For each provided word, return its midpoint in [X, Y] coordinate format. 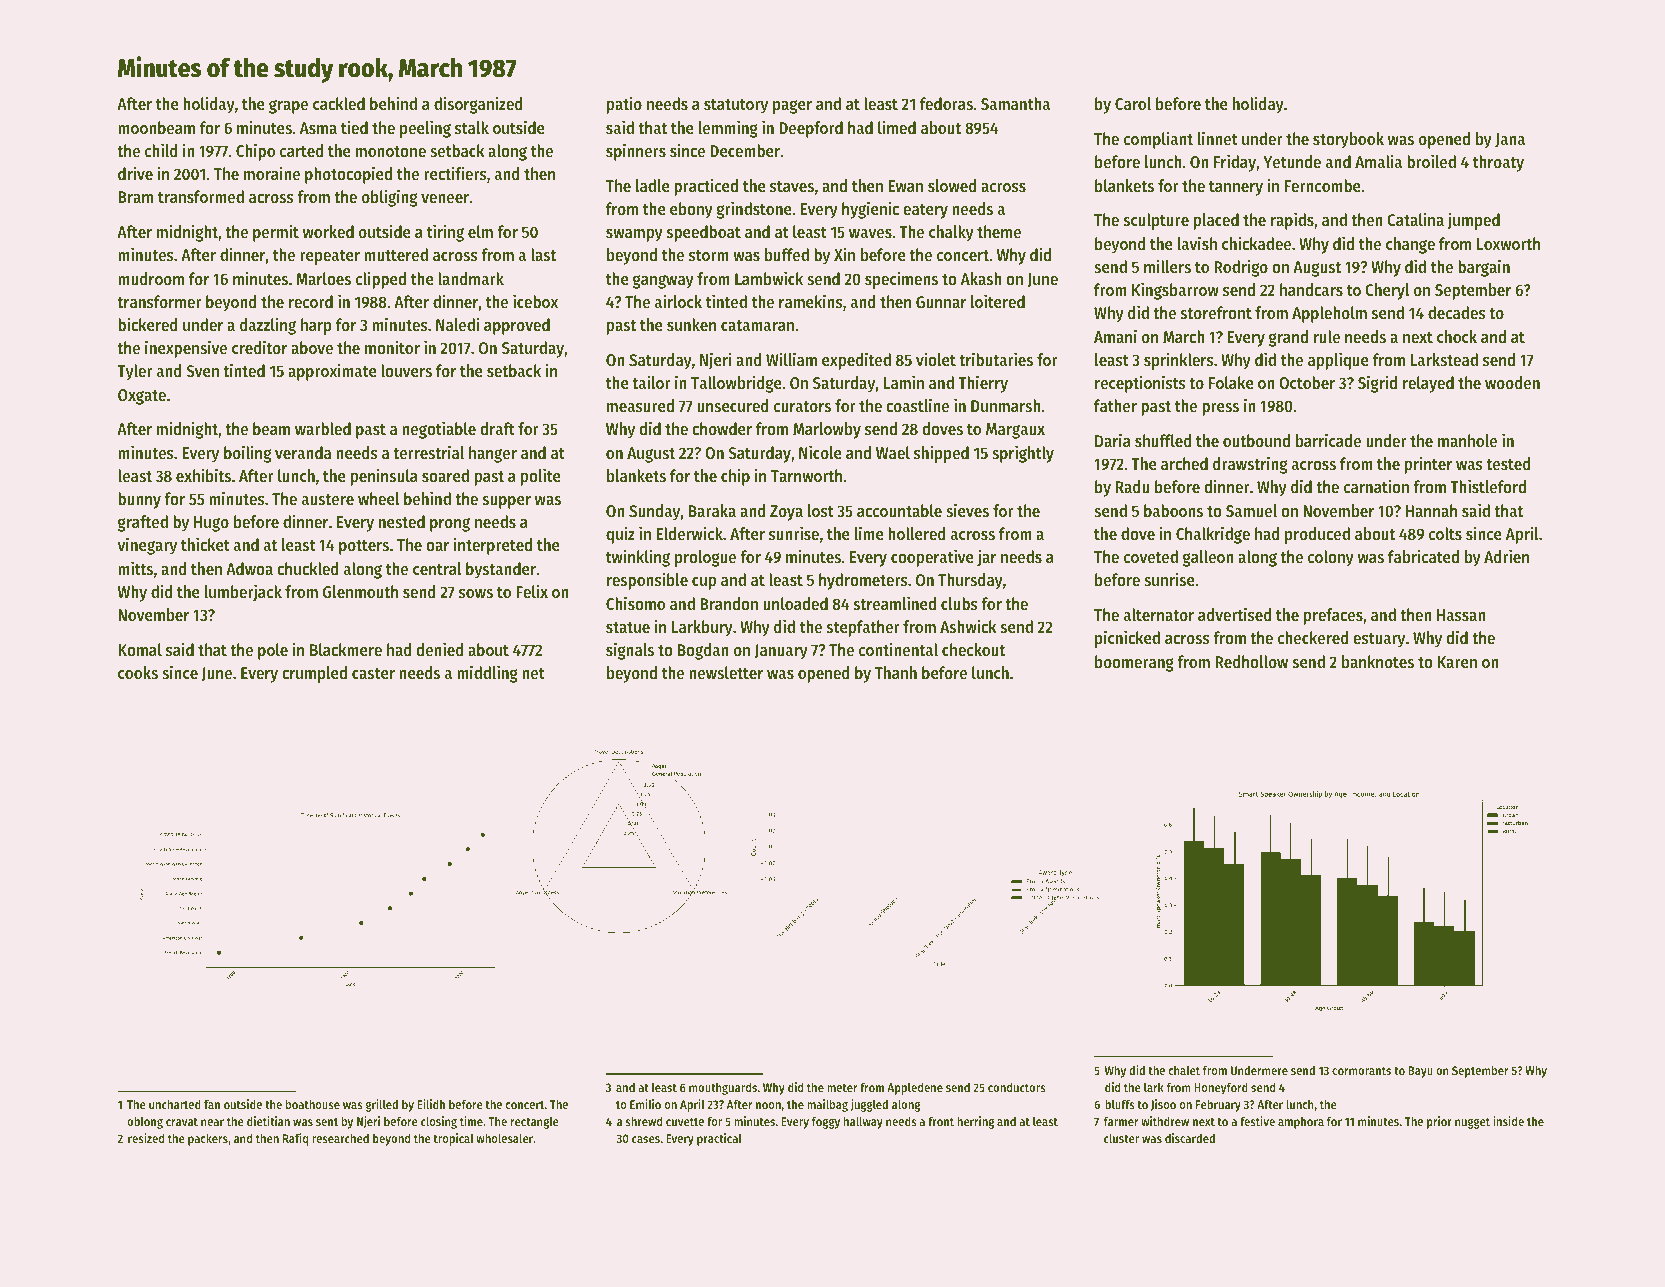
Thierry [983, 384]
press [1220, 409]
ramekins [811, 301]
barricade [1328, 440]
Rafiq [295, 1139]
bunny [139, 500]
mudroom [151, 278]
